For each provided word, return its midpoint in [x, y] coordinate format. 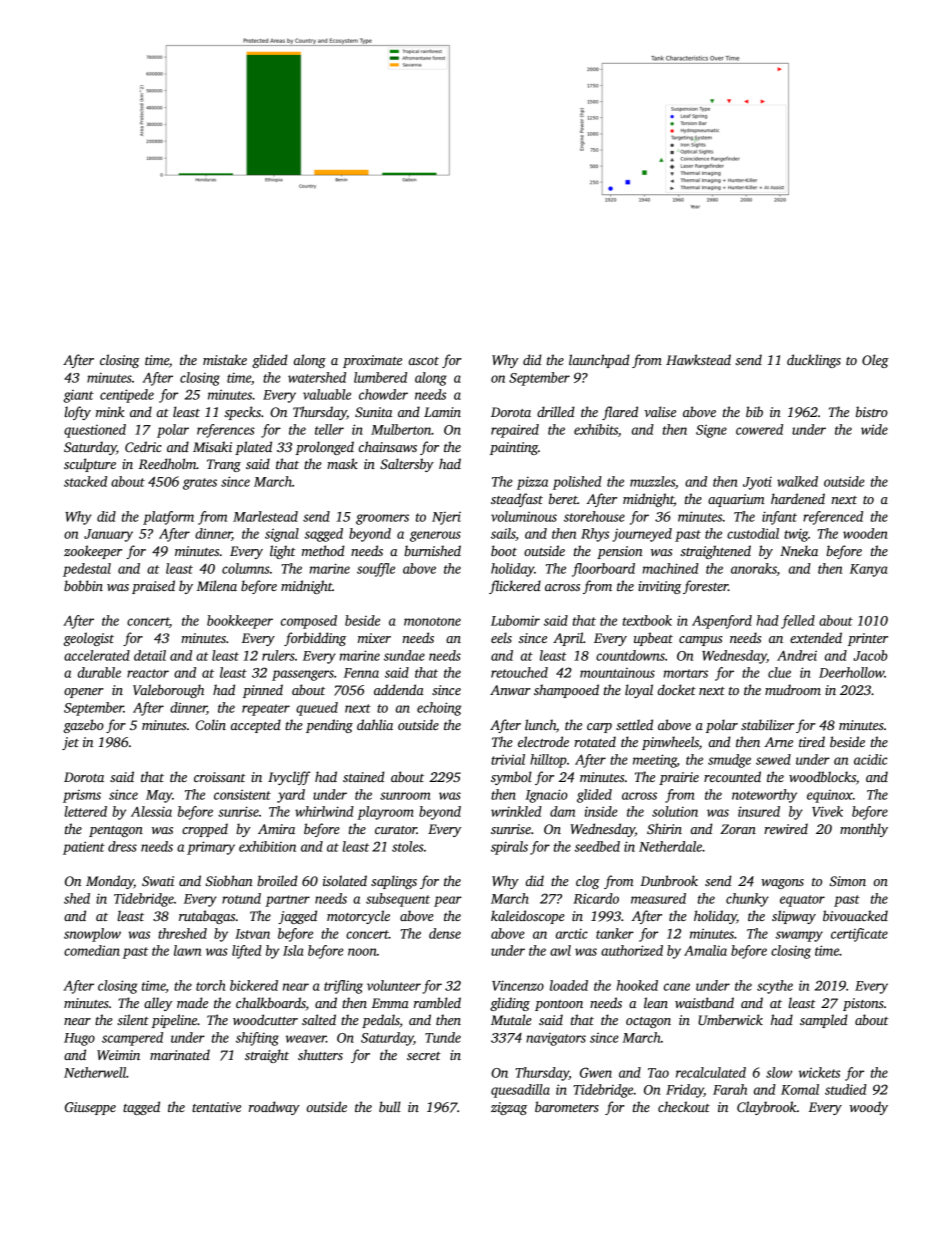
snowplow [92, 935]
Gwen [596, 1072]
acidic [871, 759]
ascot [424, 361]
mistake [225, 359]
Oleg [875, 361]
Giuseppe [90, 1108]
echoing [439, 709]
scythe [775, 987]
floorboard [603, 570]
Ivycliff [289, 778]
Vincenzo [518, 985]
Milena [217, 585]
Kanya [869, 570]
